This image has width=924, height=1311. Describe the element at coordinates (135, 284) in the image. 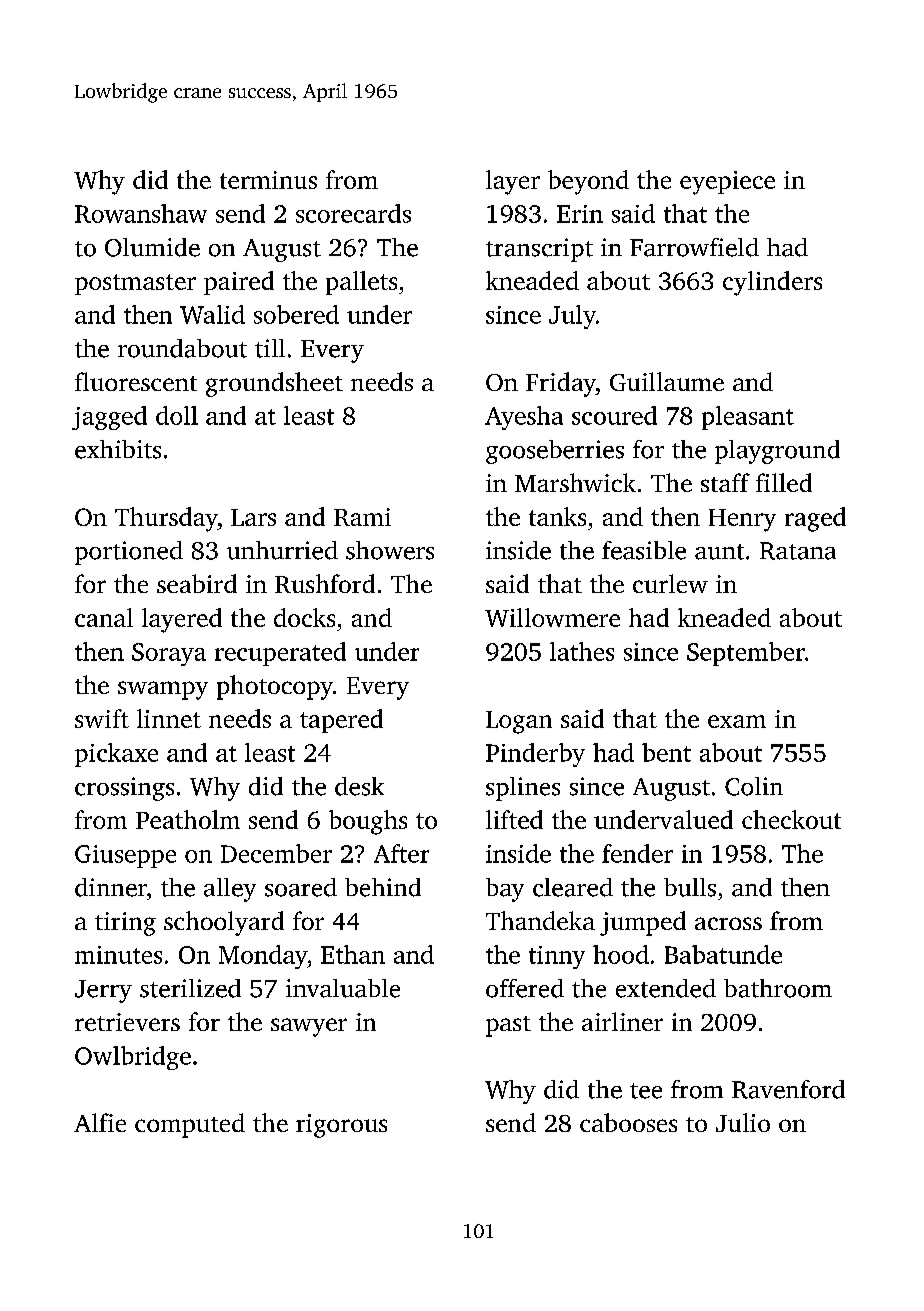

I see `postmaster` at that location.
